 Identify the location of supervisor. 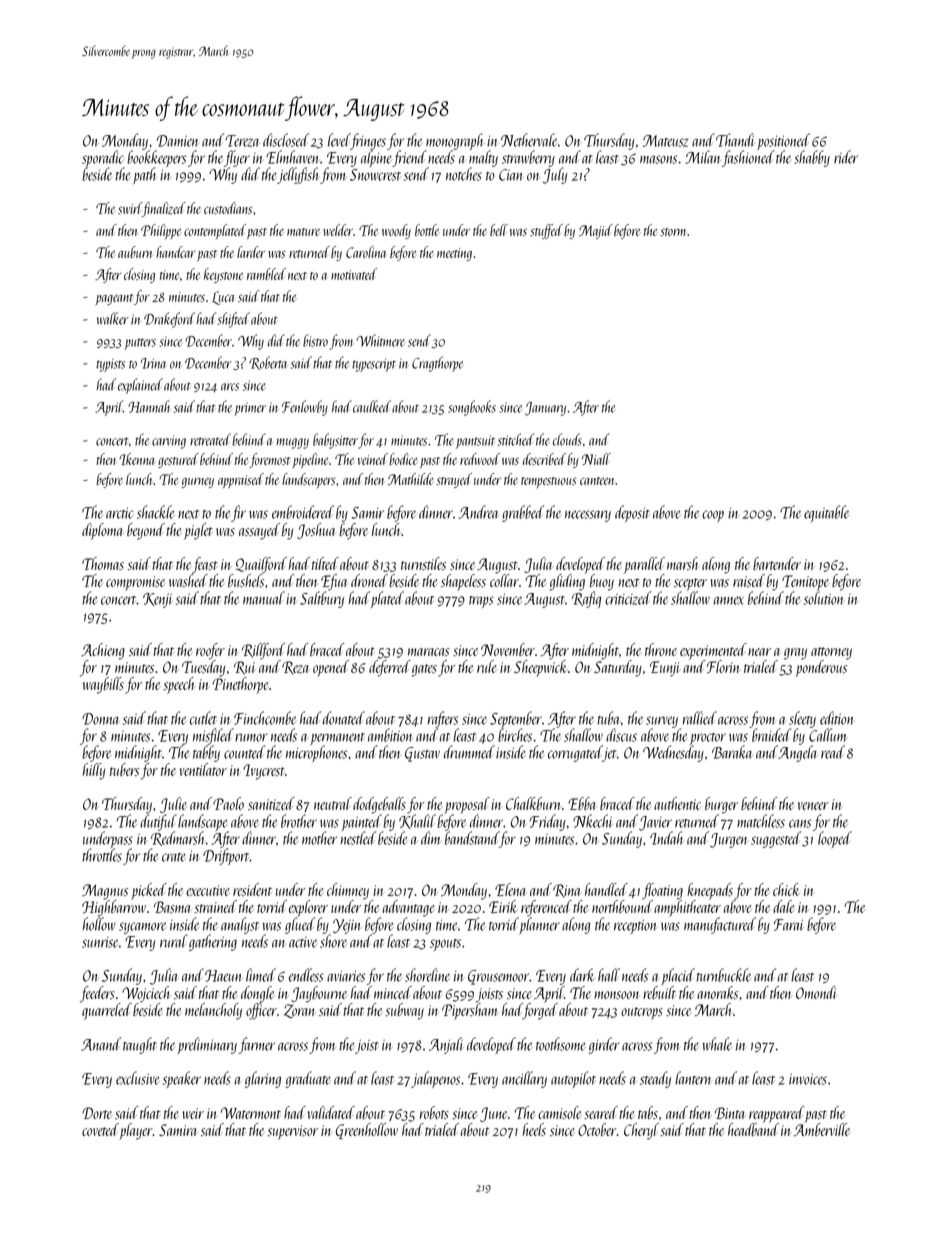
(292, 1132).
